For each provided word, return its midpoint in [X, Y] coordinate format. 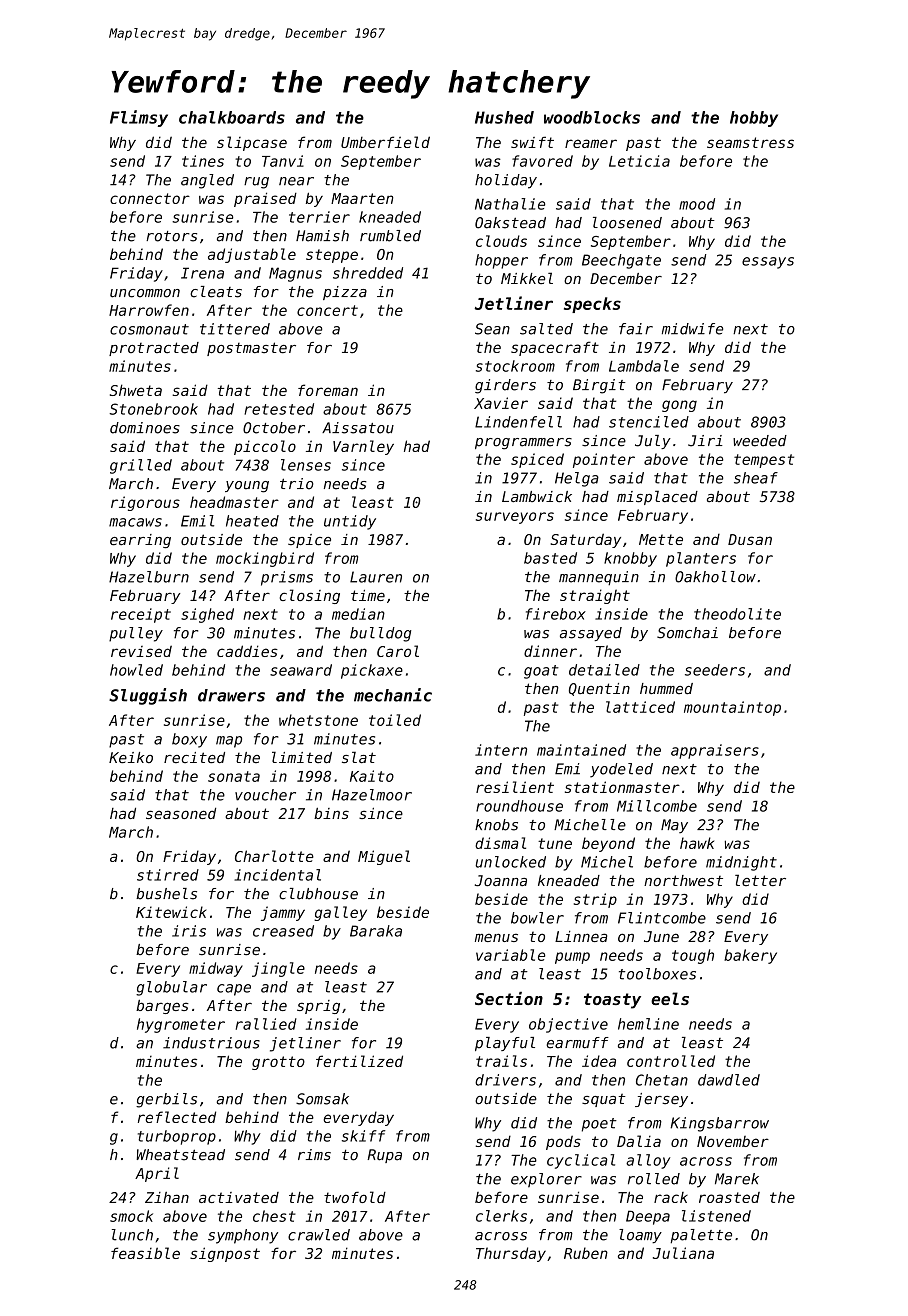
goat [541, 672]
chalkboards [232, 117]
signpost [225, 1254]
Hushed [504, 117]
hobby [754, 119]
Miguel [384, 857]
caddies [247, 651]
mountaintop [732, 708]
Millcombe [657, 806]
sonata [234, 776]
